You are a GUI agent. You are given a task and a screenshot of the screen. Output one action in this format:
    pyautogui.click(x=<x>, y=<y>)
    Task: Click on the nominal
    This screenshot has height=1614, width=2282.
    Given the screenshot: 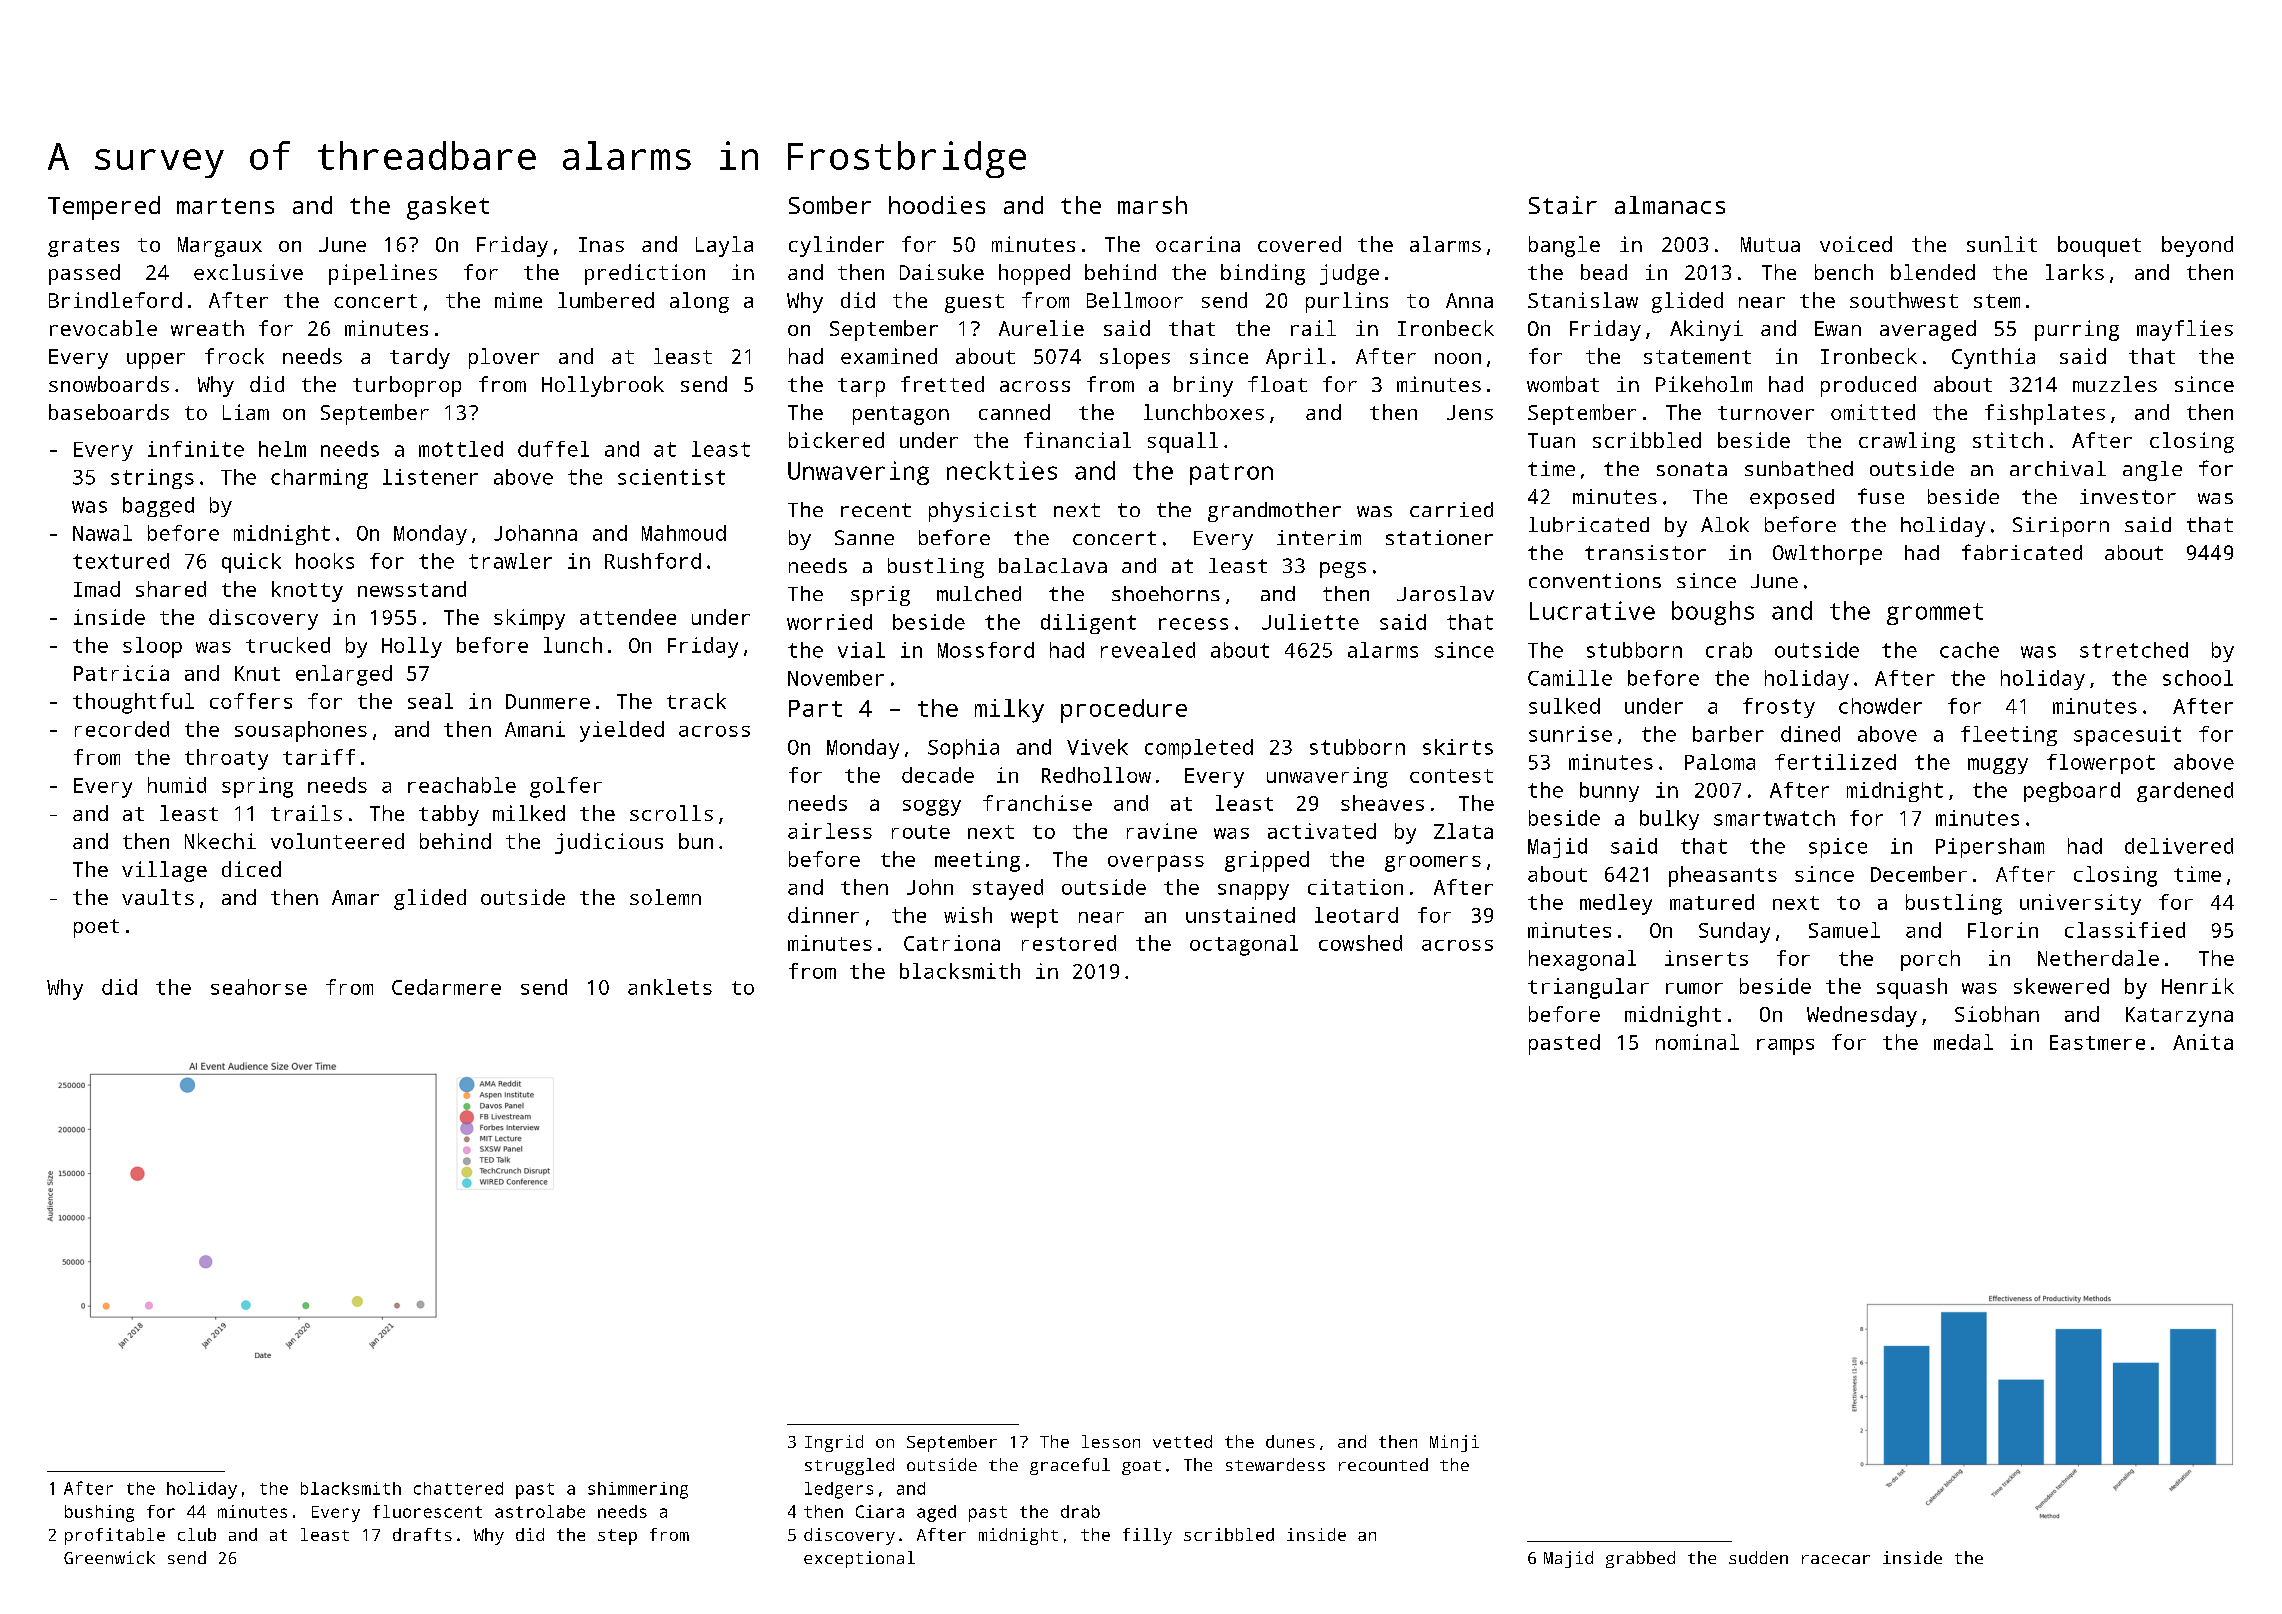 What is the action you would take?
    pyautogui.click(x=1697, y=1042)
